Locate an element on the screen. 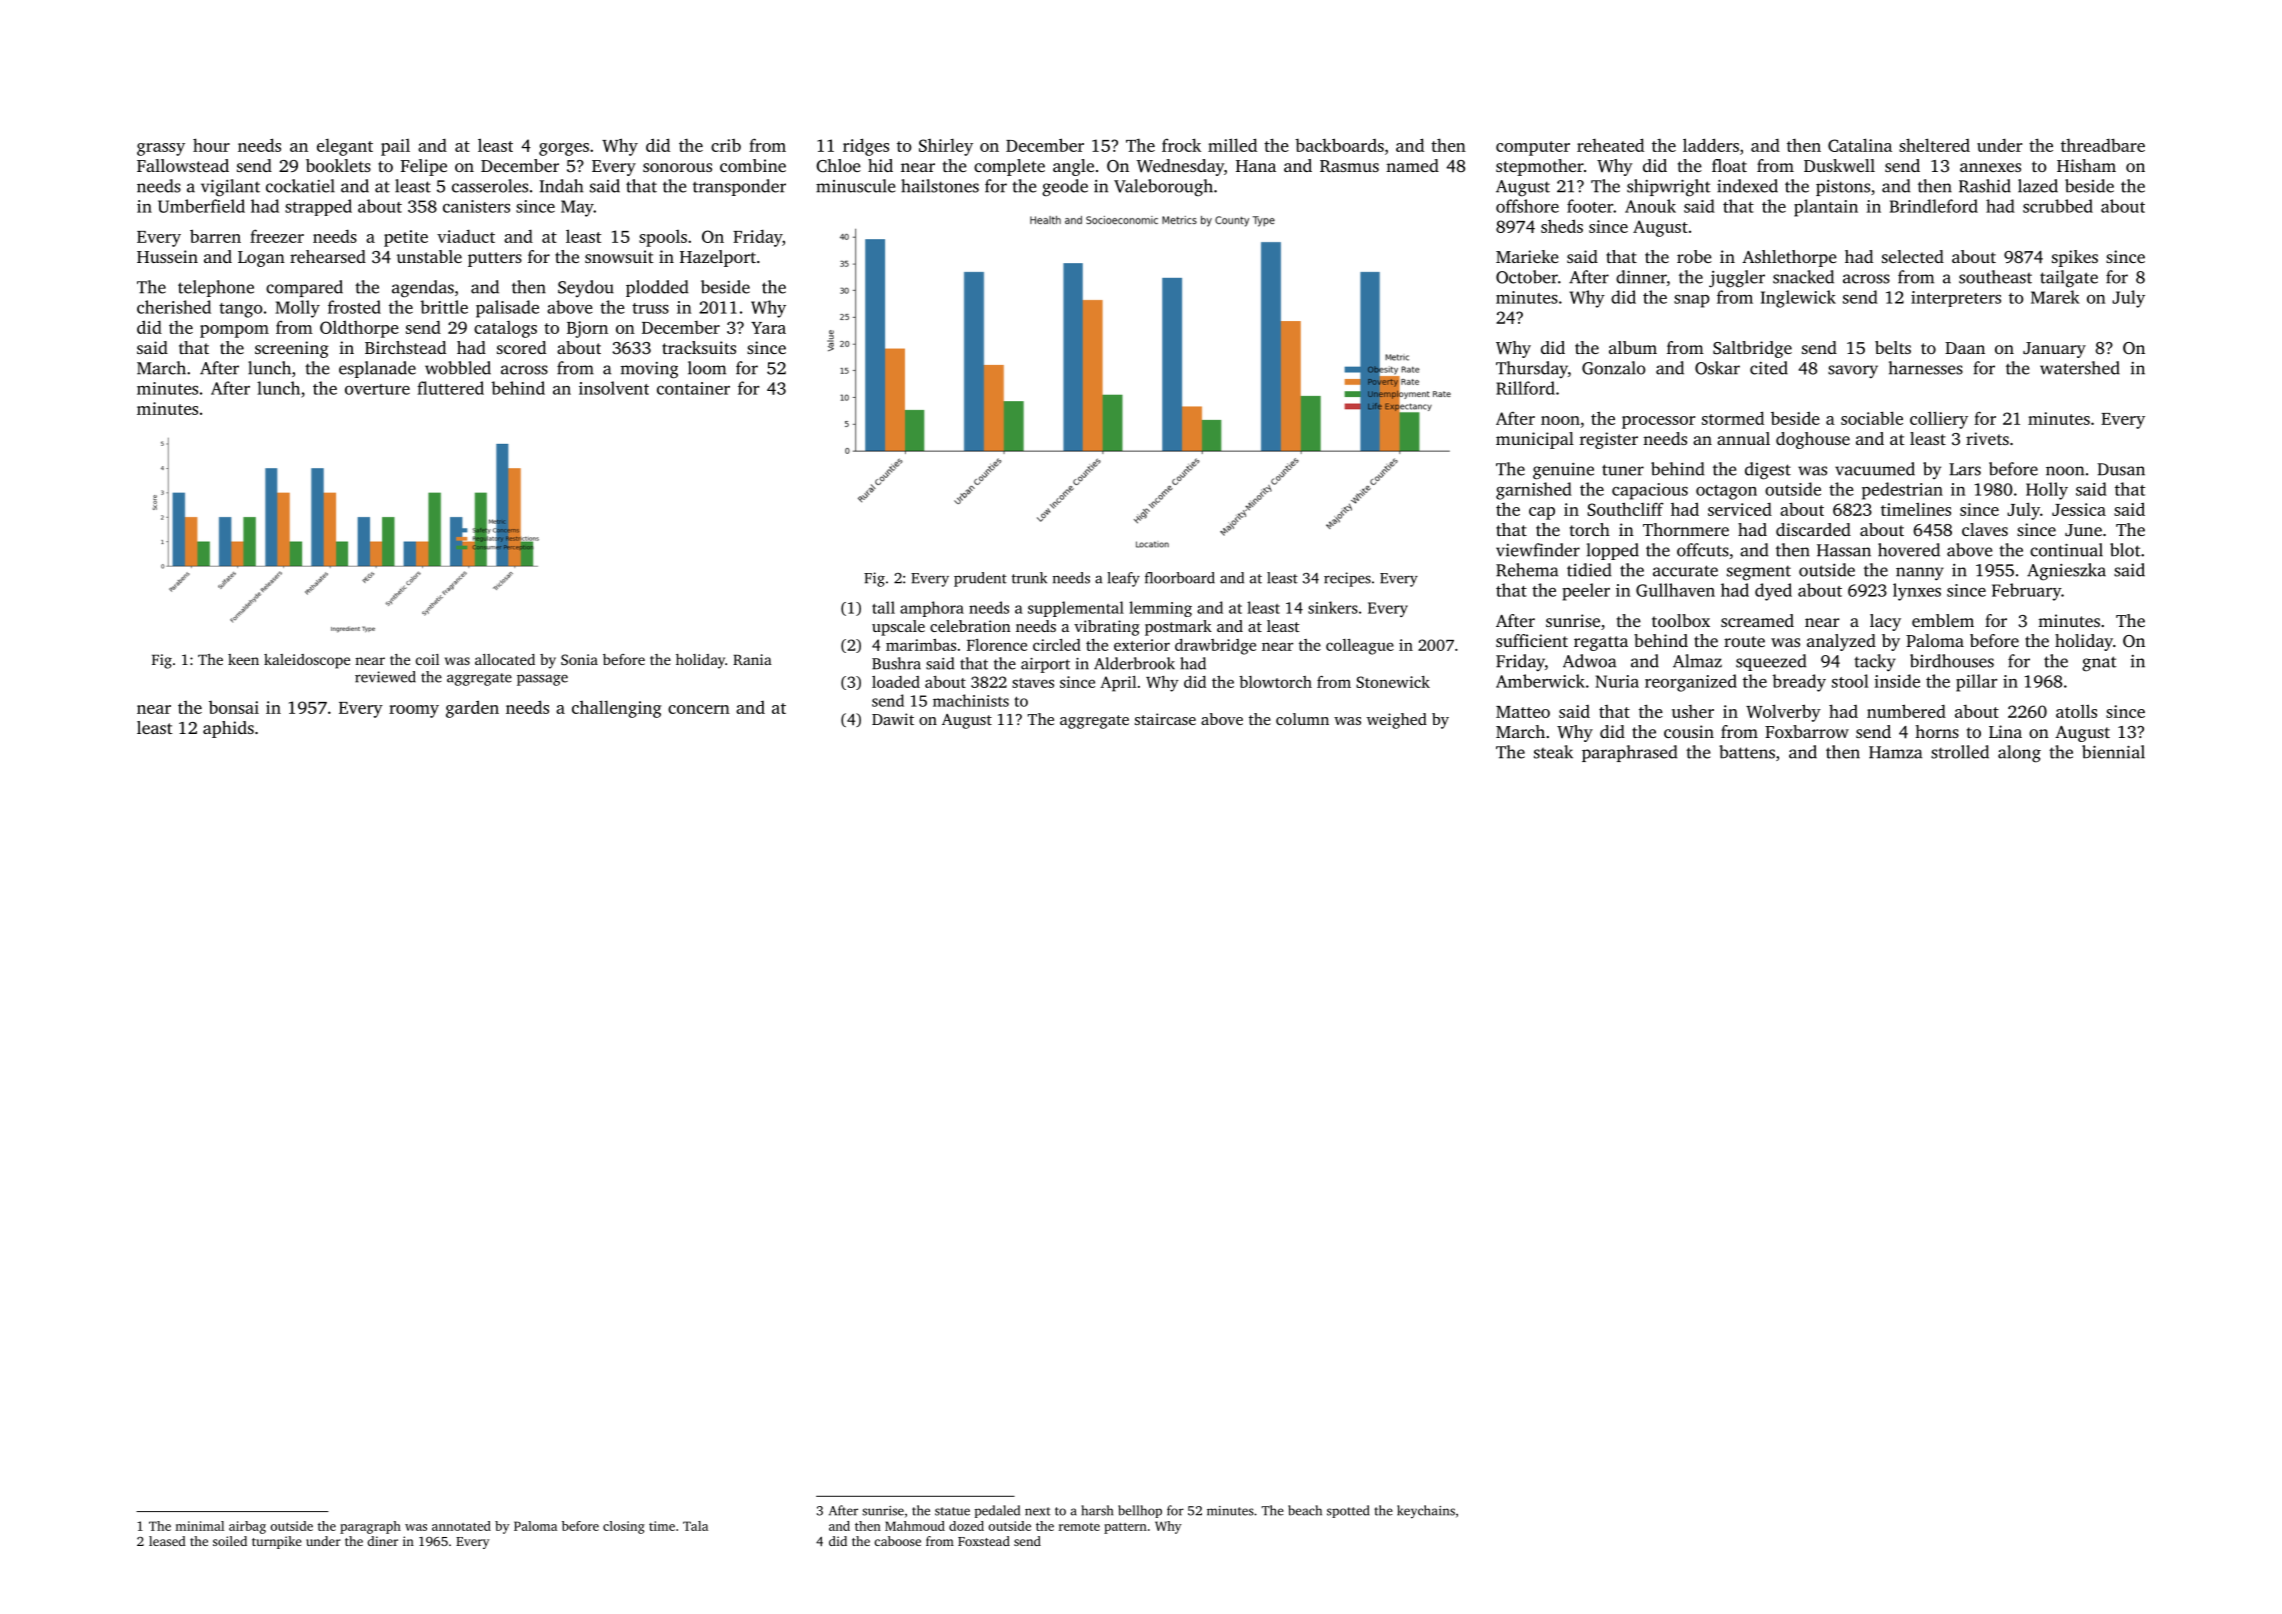 The image size is (2282, 1614). colleague is located at coordinates (1360, 647).
